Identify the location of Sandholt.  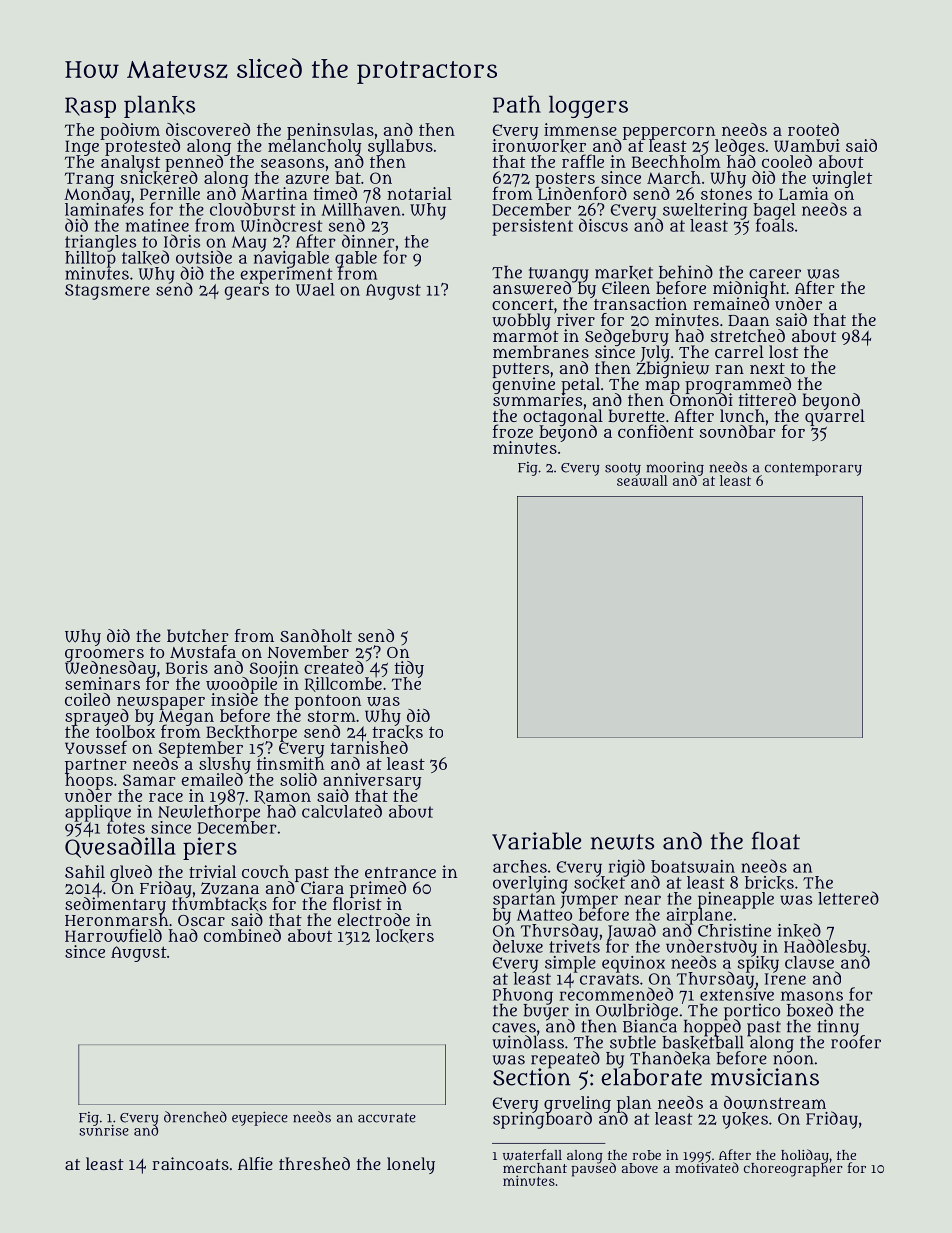
(316, 635).
